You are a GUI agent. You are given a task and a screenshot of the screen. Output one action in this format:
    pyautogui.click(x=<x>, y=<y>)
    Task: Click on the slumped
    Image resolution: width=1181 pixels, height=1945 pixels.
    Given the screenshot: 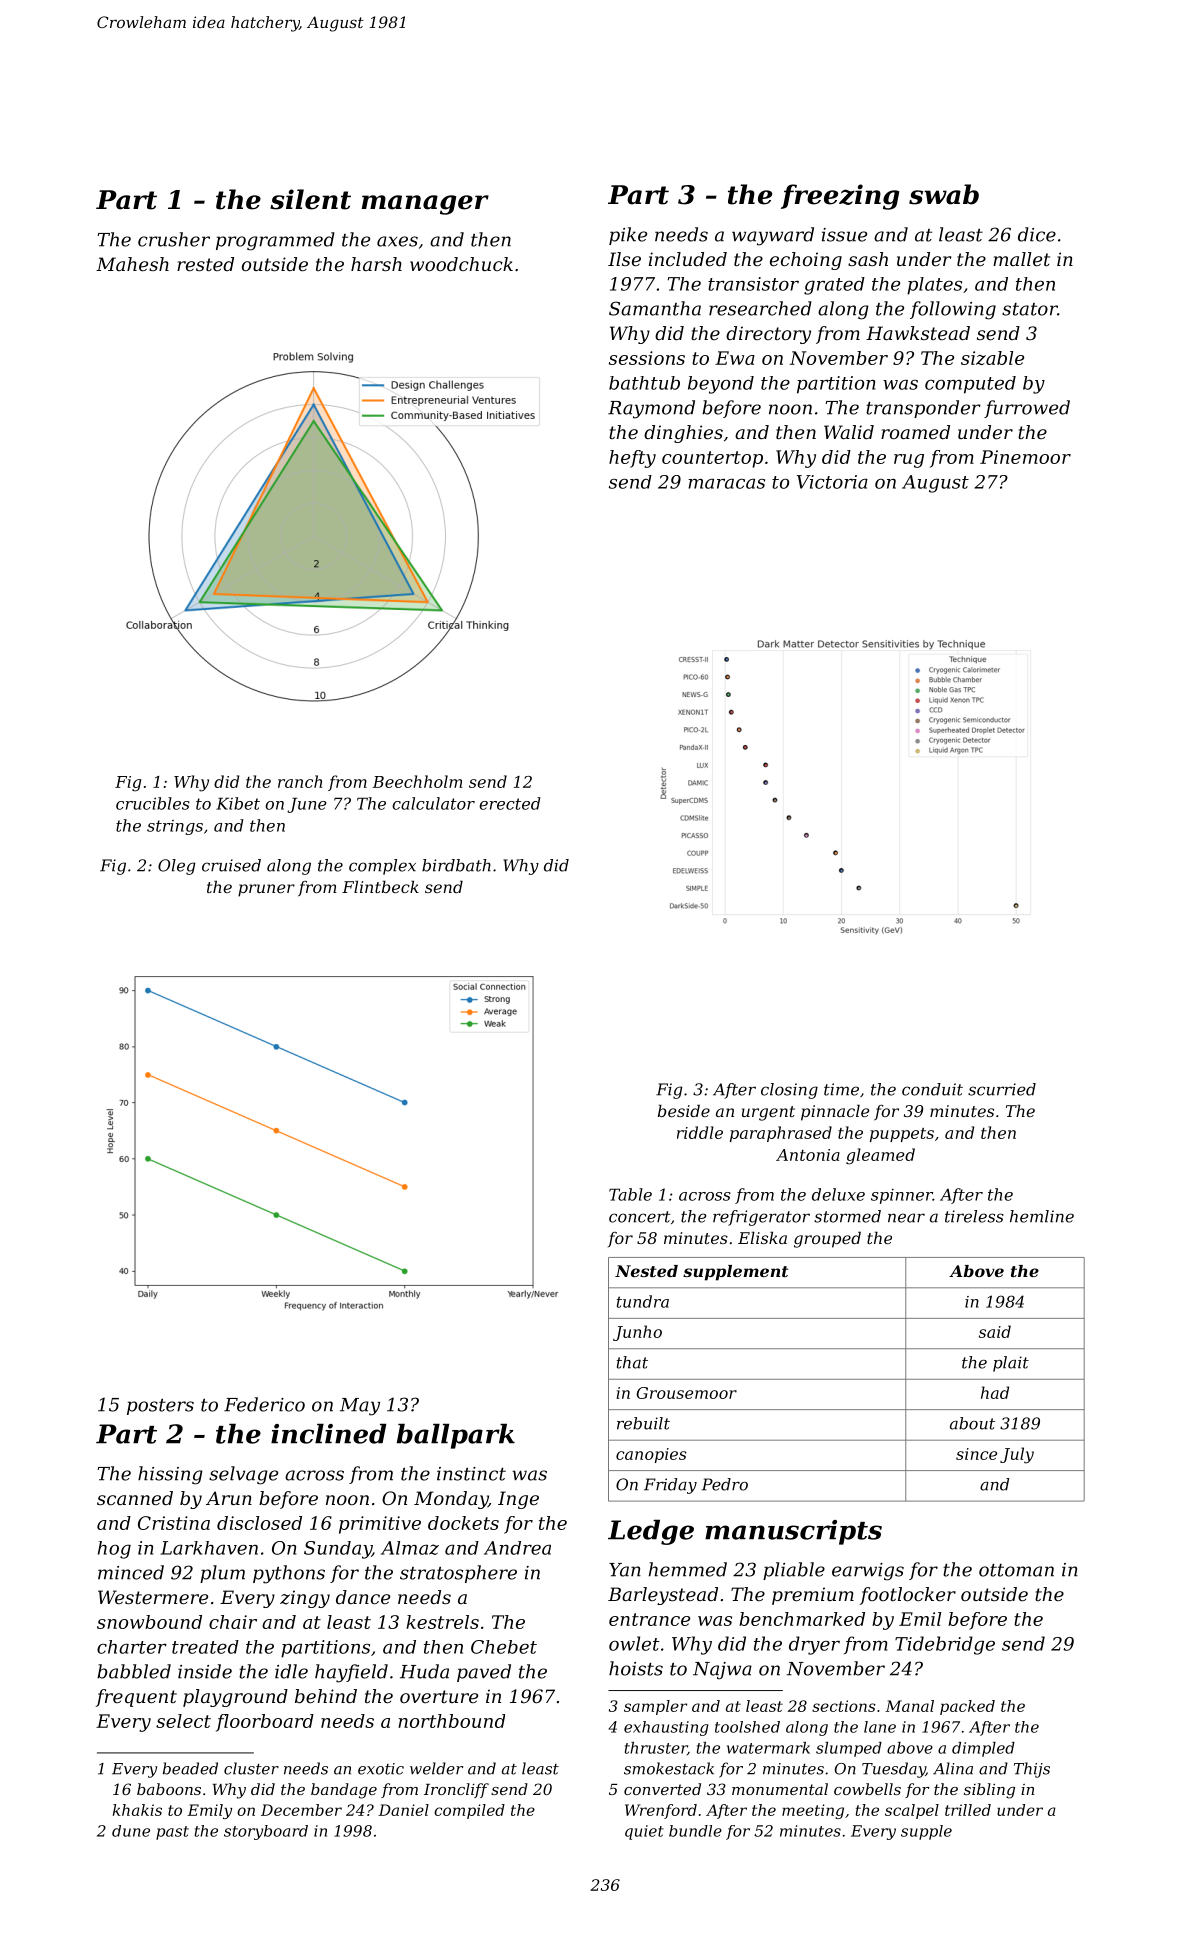 What is the action you would take?
    pyautogui.click(x=849, y=1749)
